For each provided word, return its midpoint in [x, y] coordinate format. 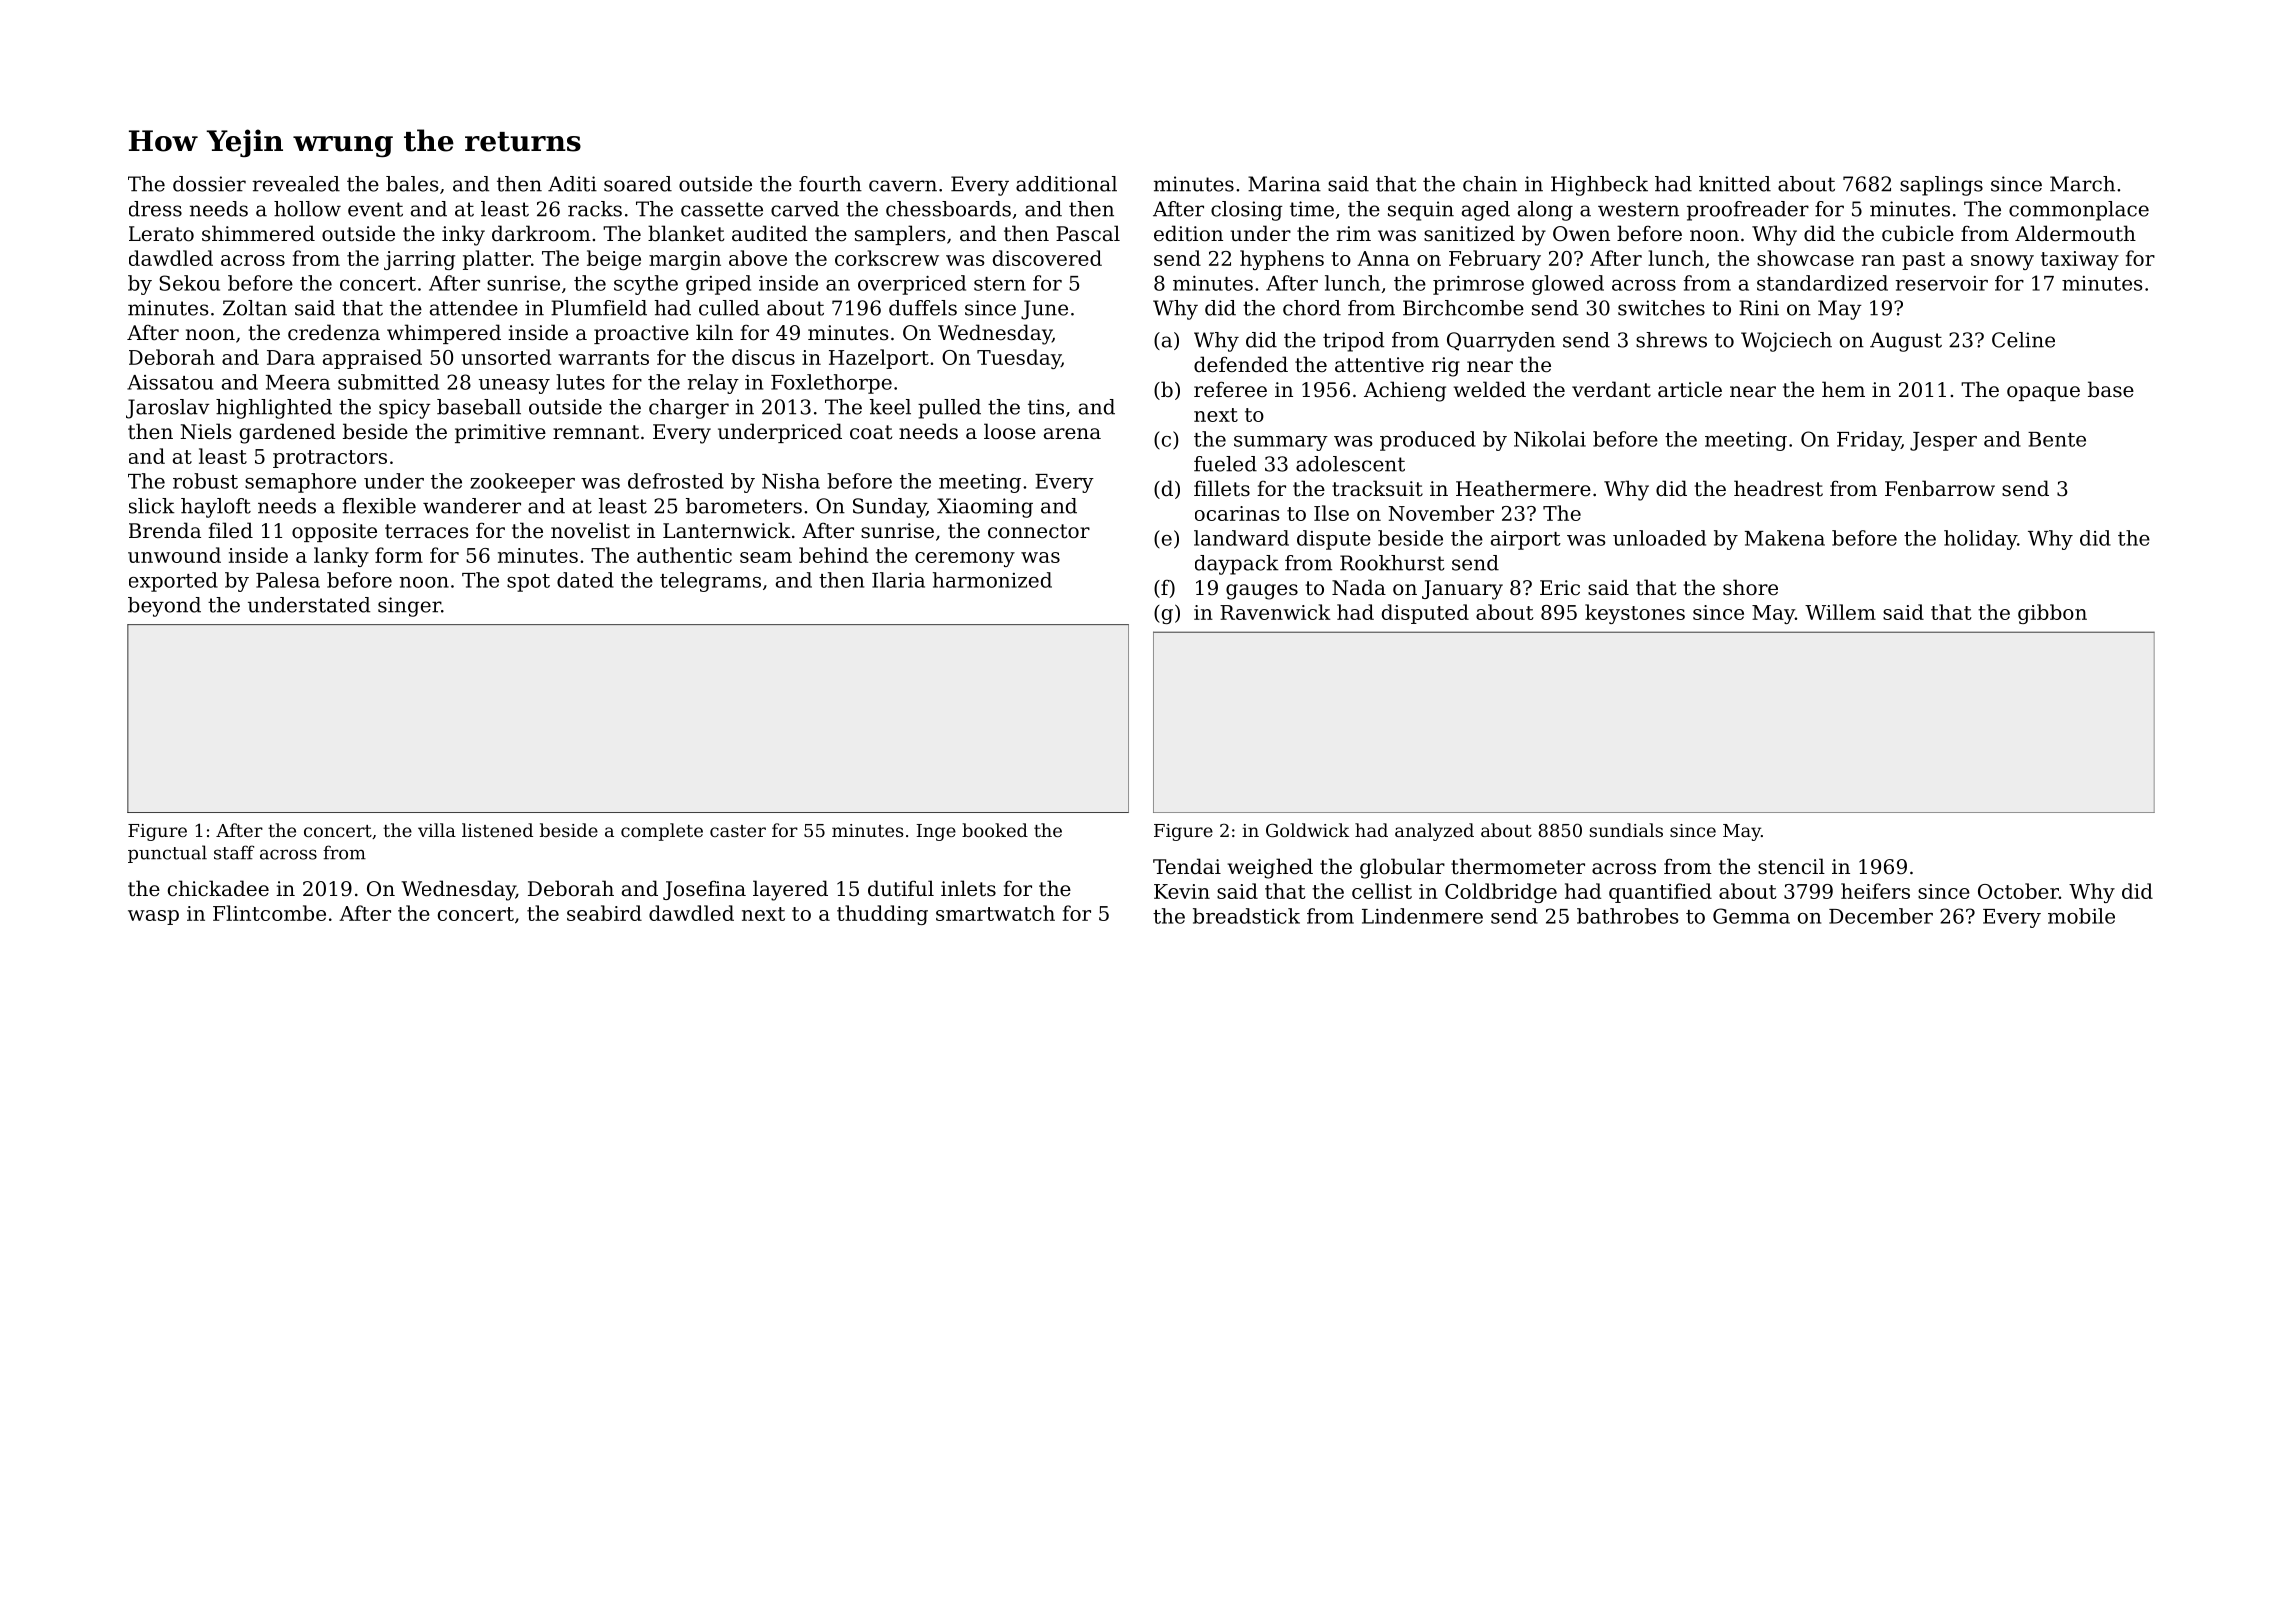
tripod [1353, 342]
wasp [153, 917]
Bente [2057, 439]
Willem [1840, 612]
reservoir [1941, 283]
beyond [164, 607]
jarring [419, 260]
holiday [1980, 540]
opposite [334, 532]
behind [833, 555]
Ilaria [898, 580]
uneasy [514, 386]
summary [1281, 443]
